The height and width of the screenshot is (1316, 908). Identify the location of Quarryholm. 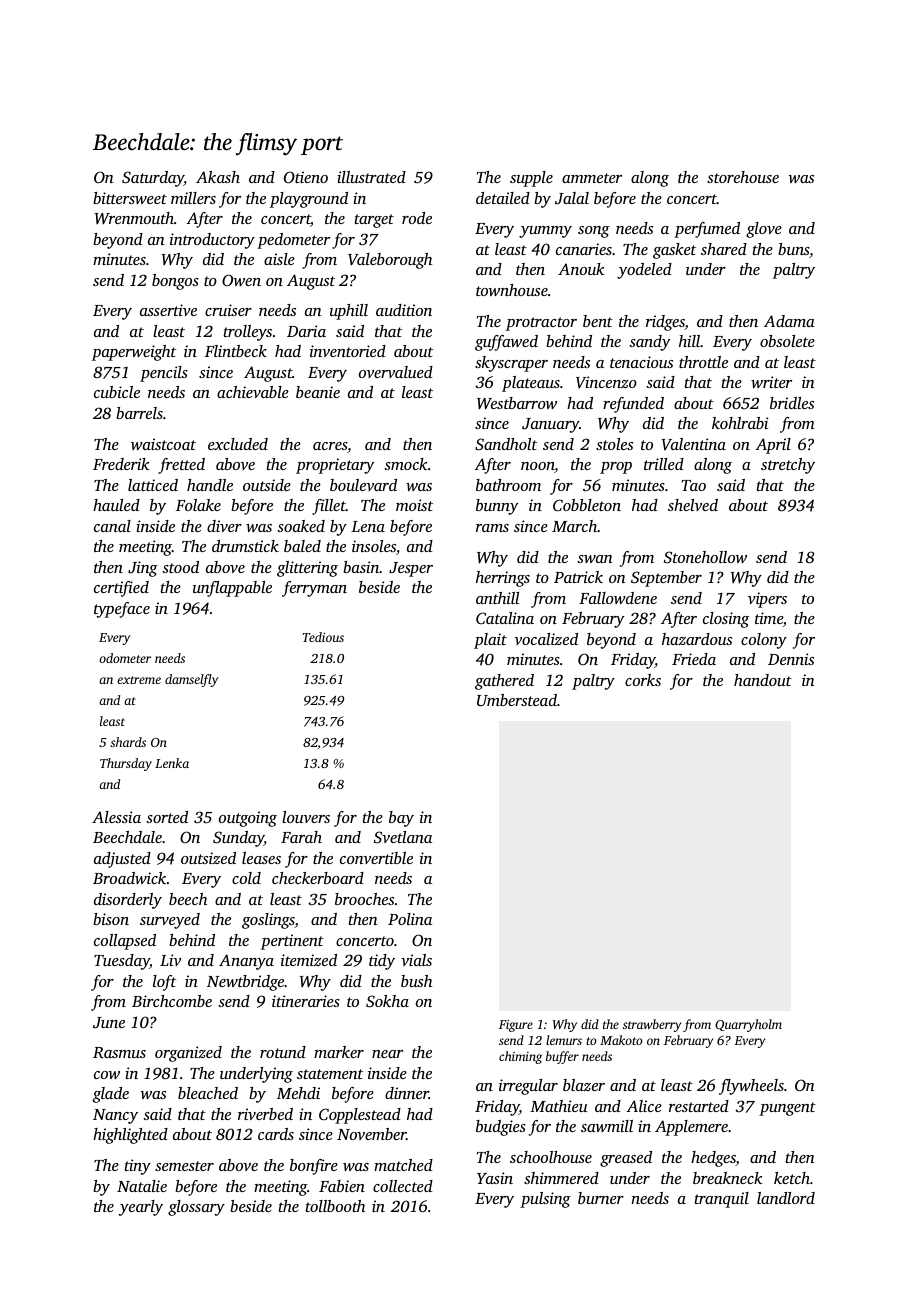
(748, 1025).
